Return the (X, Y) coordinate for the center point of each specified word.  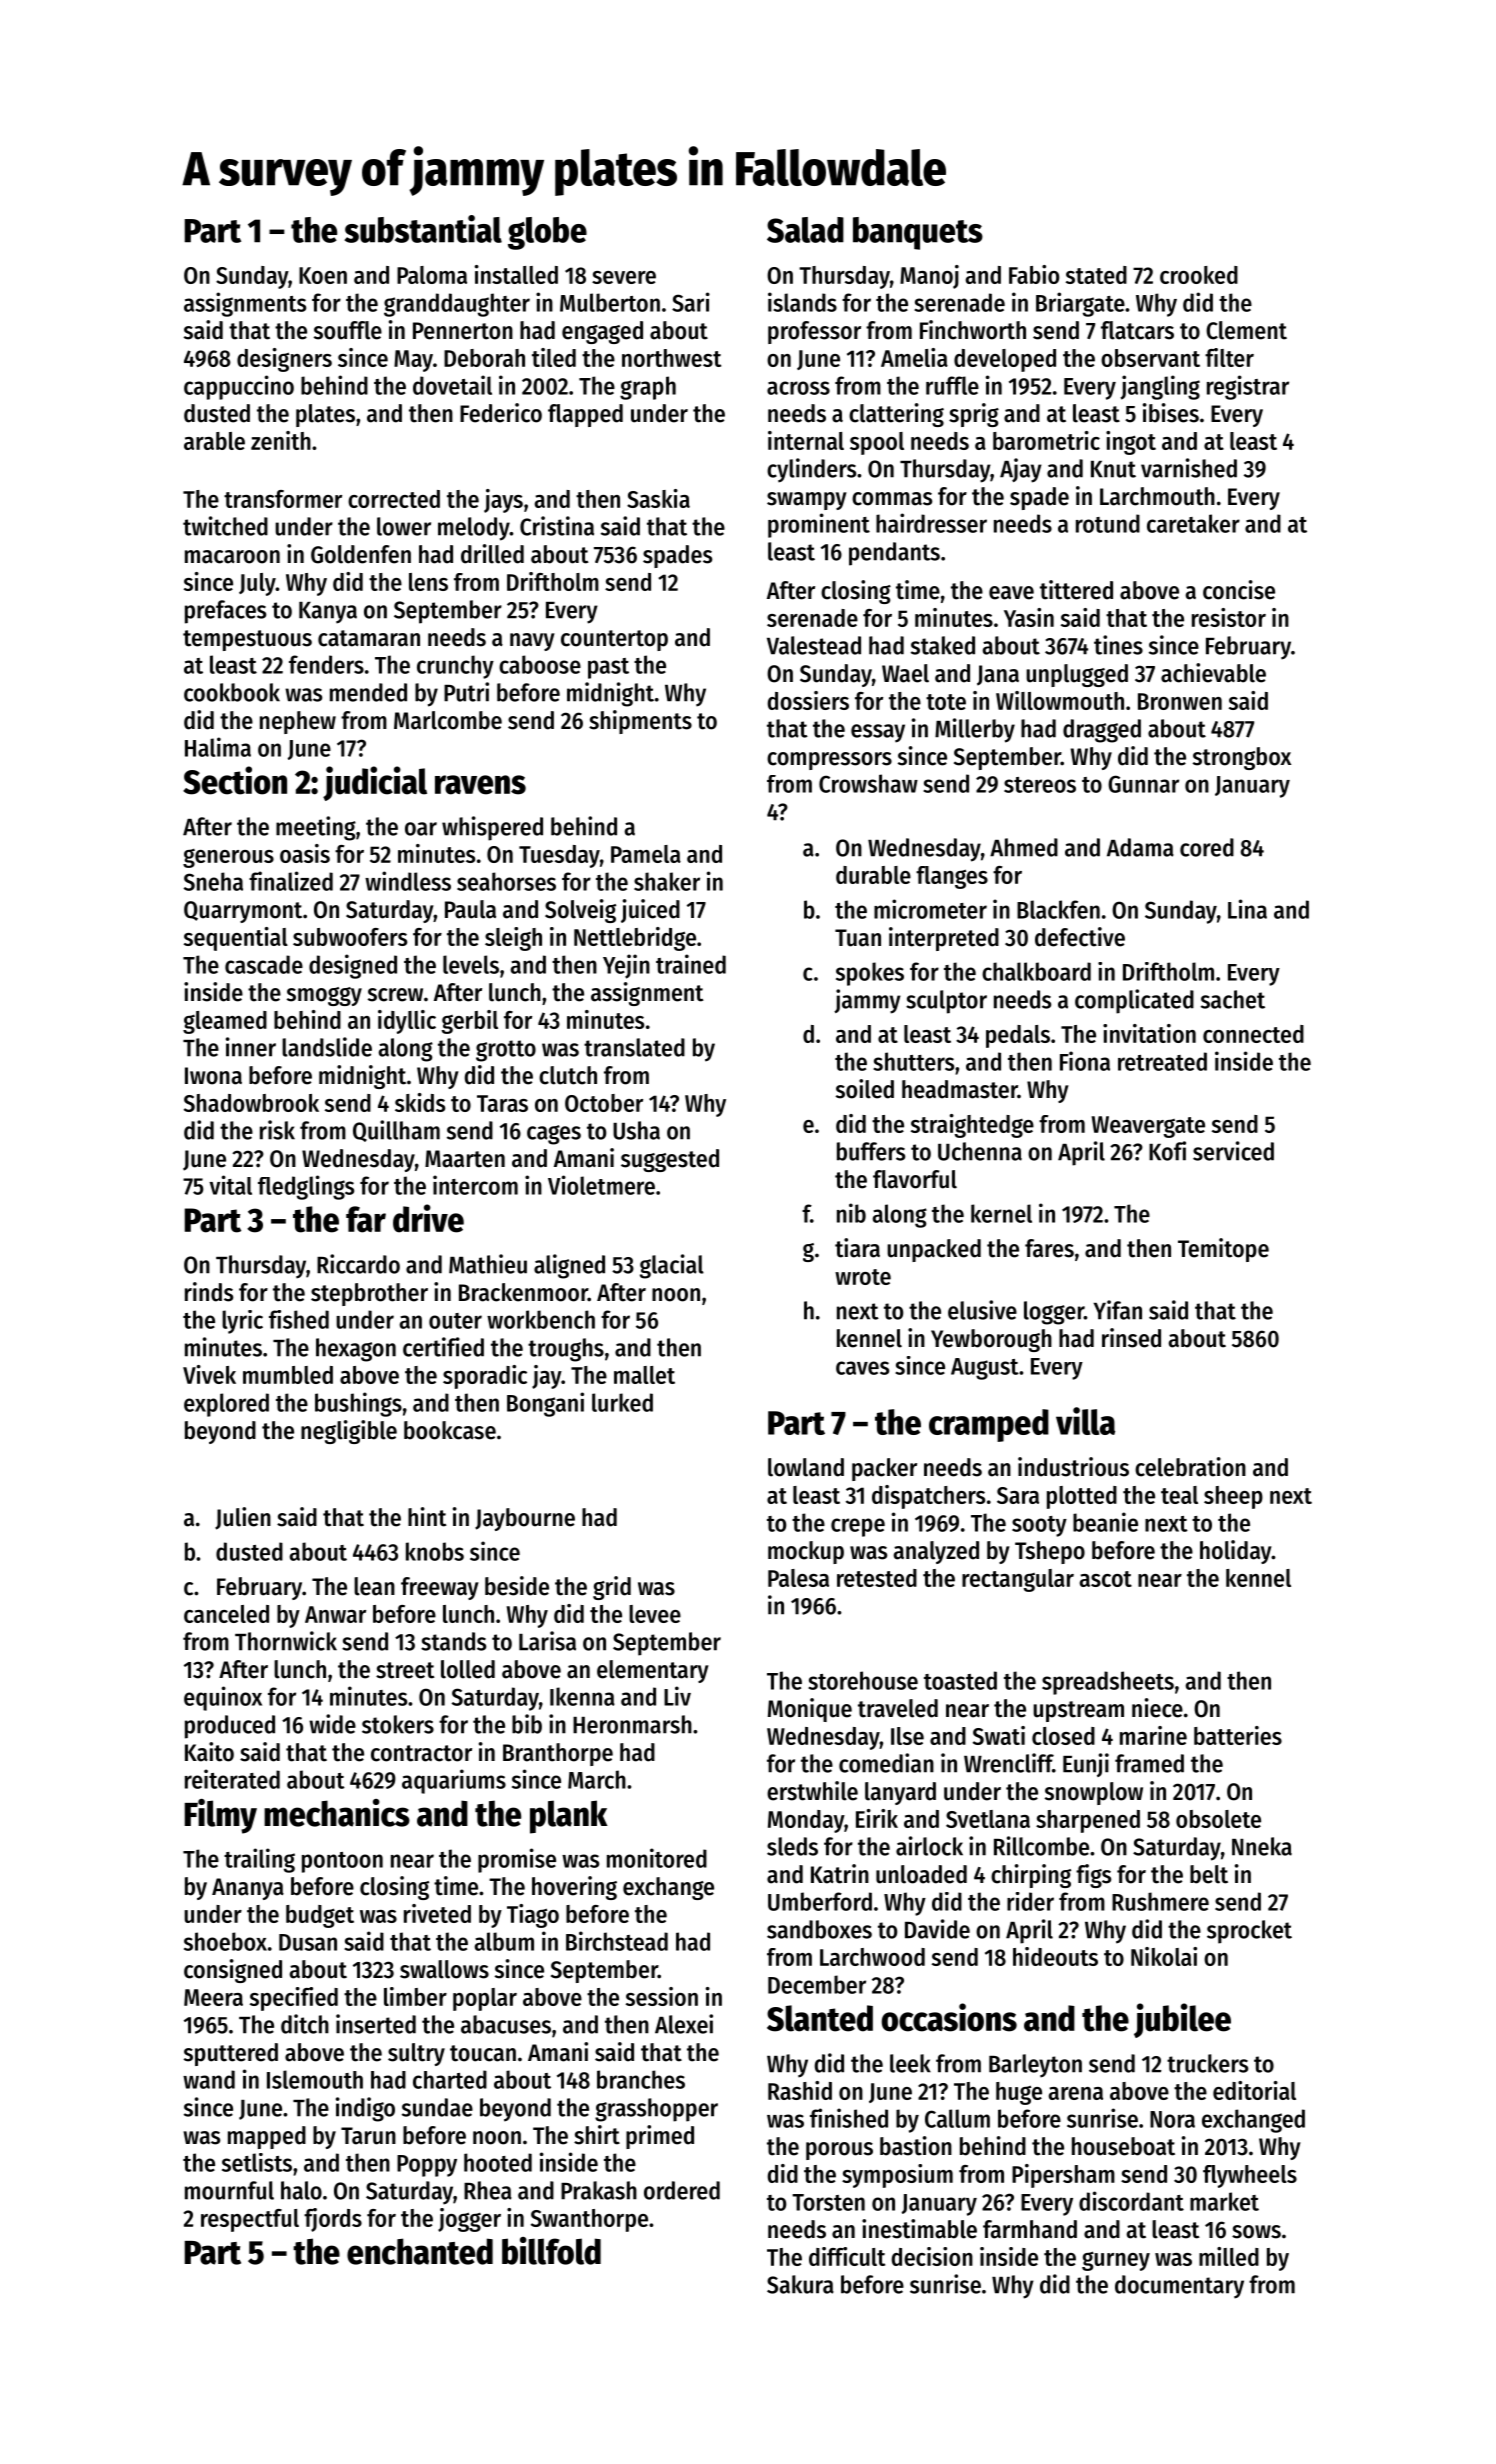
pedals (1018, 1036)
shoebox (225, 1941)
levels (471, 964)
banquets (918, 233)
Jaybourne (525, 1519)
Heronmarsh (632, 1724)
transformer (283, 499)
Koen (323, 275)
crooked (1199, 275)
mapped (267, 2137)
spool (877, 443)
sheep (1233, 1497)
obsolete (1218, 1819)
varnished (1189, 468)
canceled (226, 1614)
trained (691, 964)
